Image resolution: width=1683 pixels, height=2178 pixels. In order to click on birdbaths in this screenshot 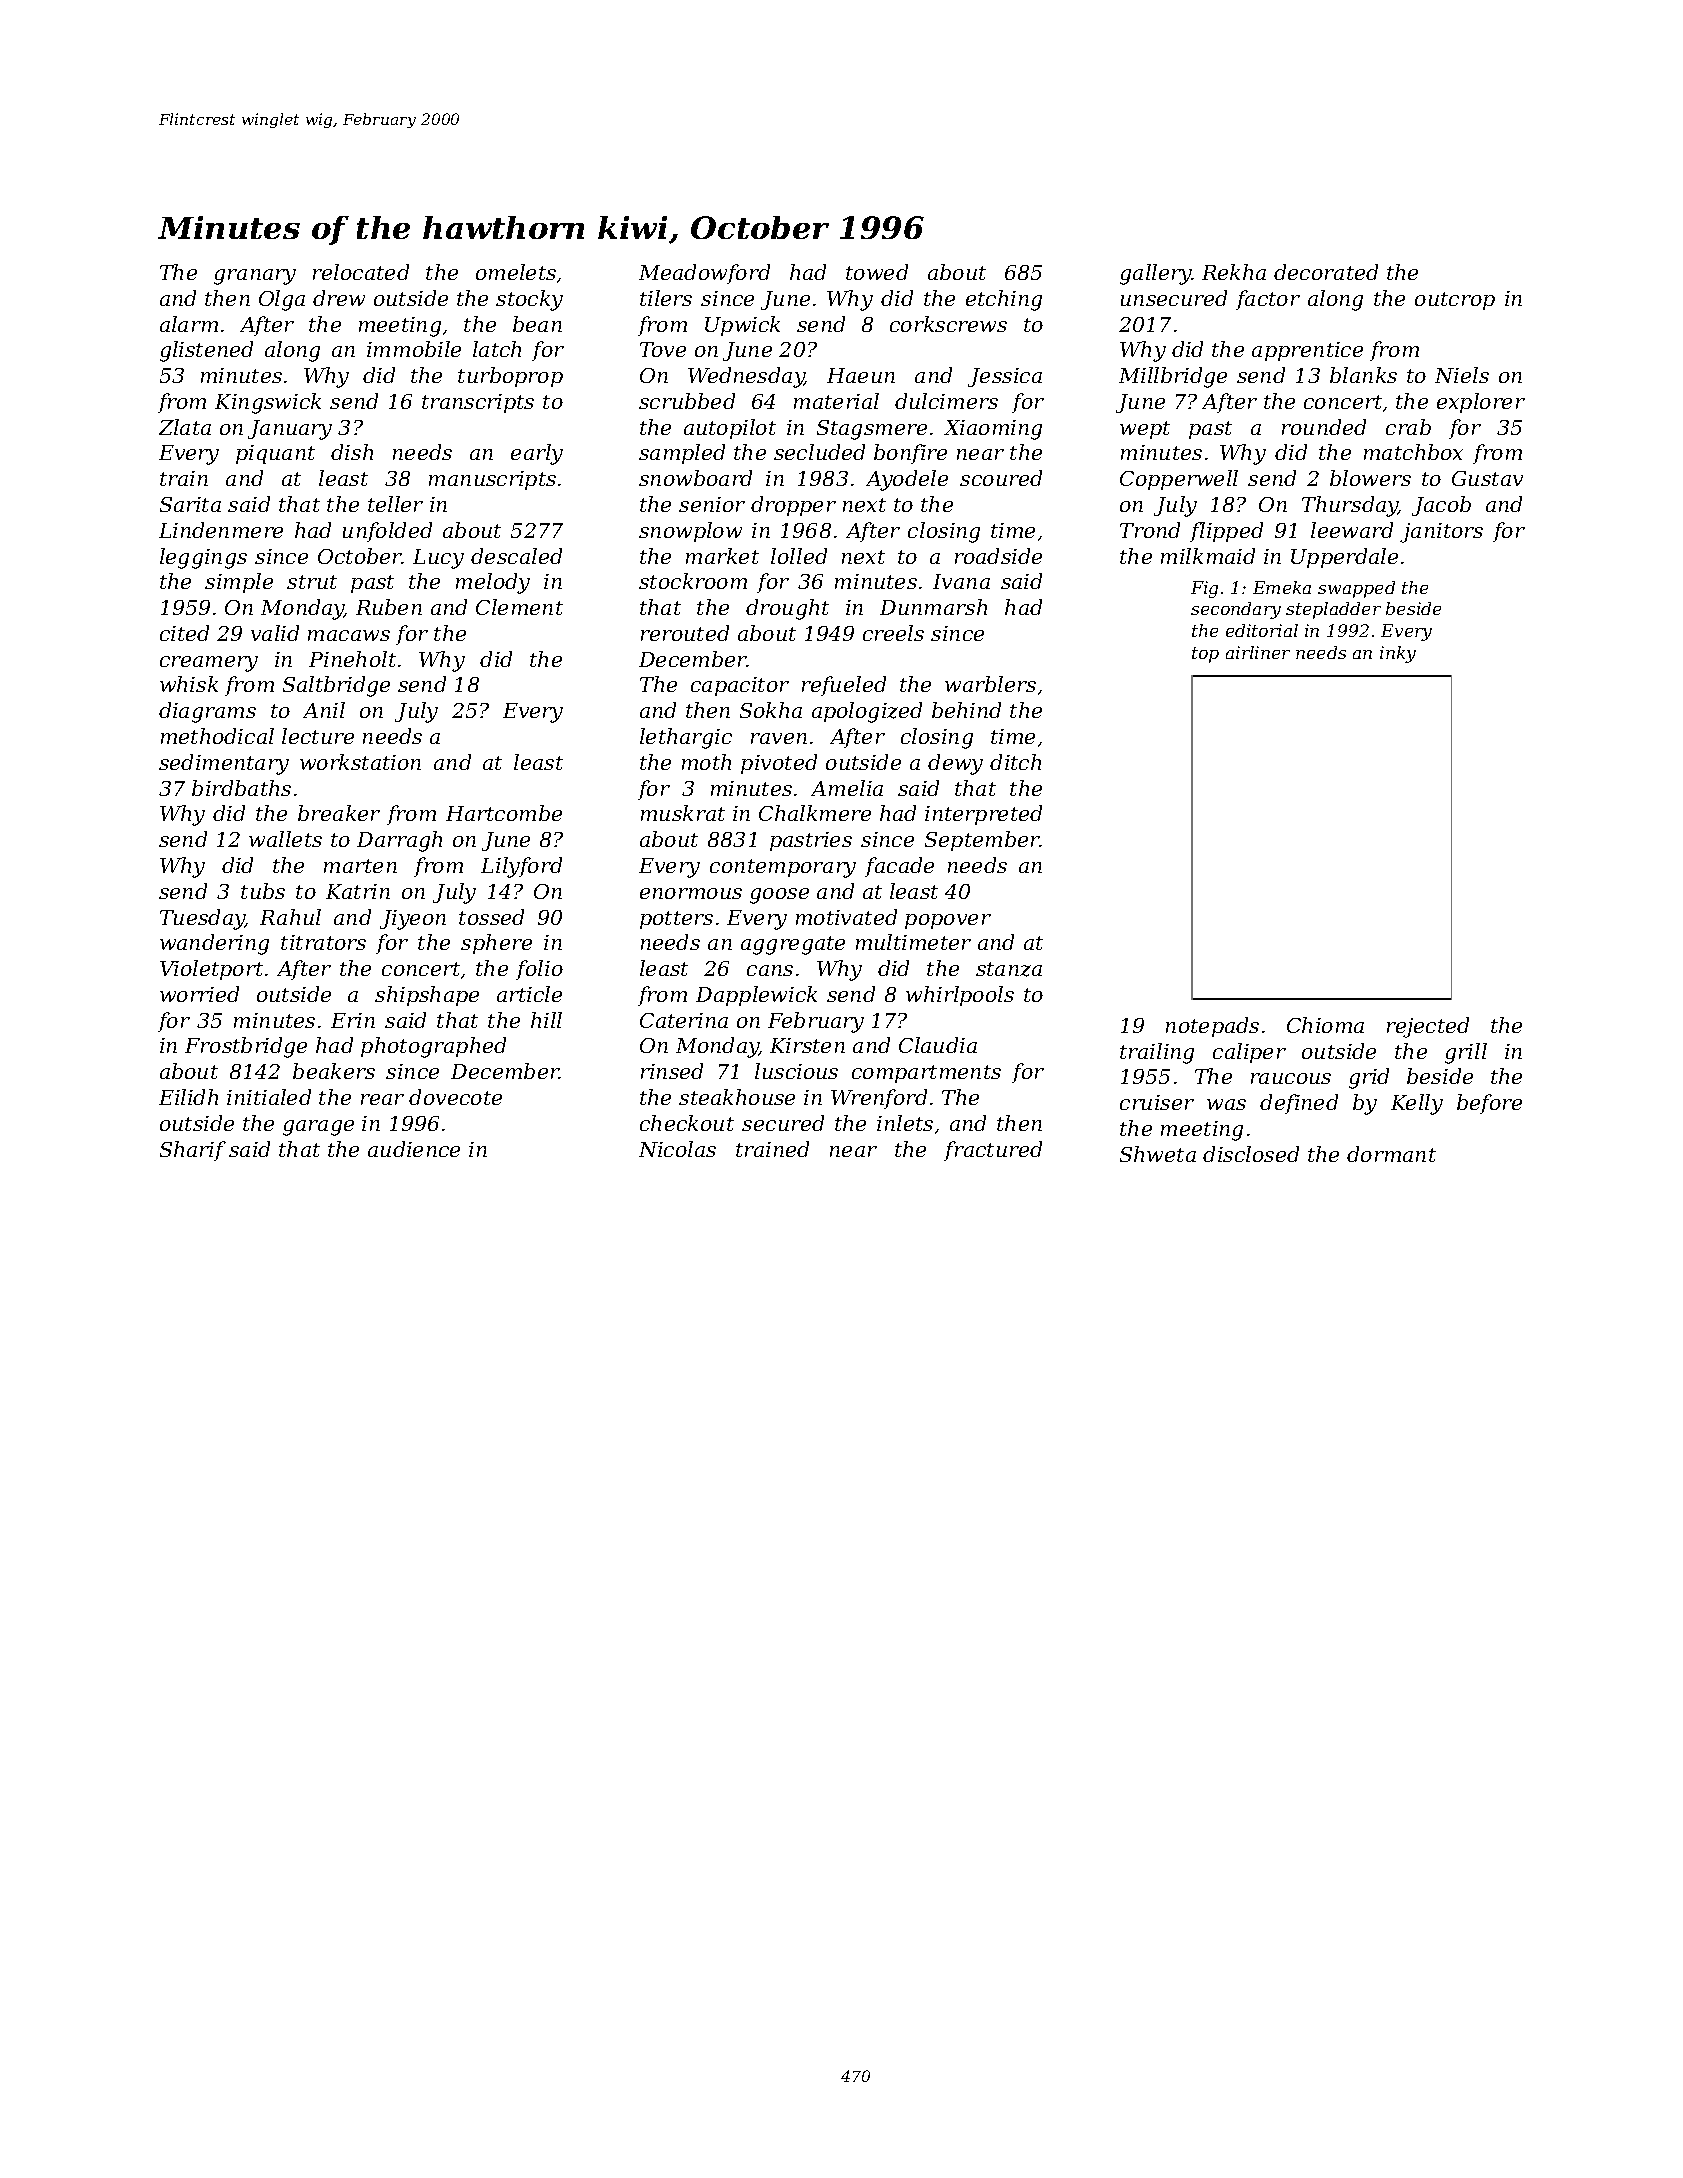, I will do `click(241, 788)`.
